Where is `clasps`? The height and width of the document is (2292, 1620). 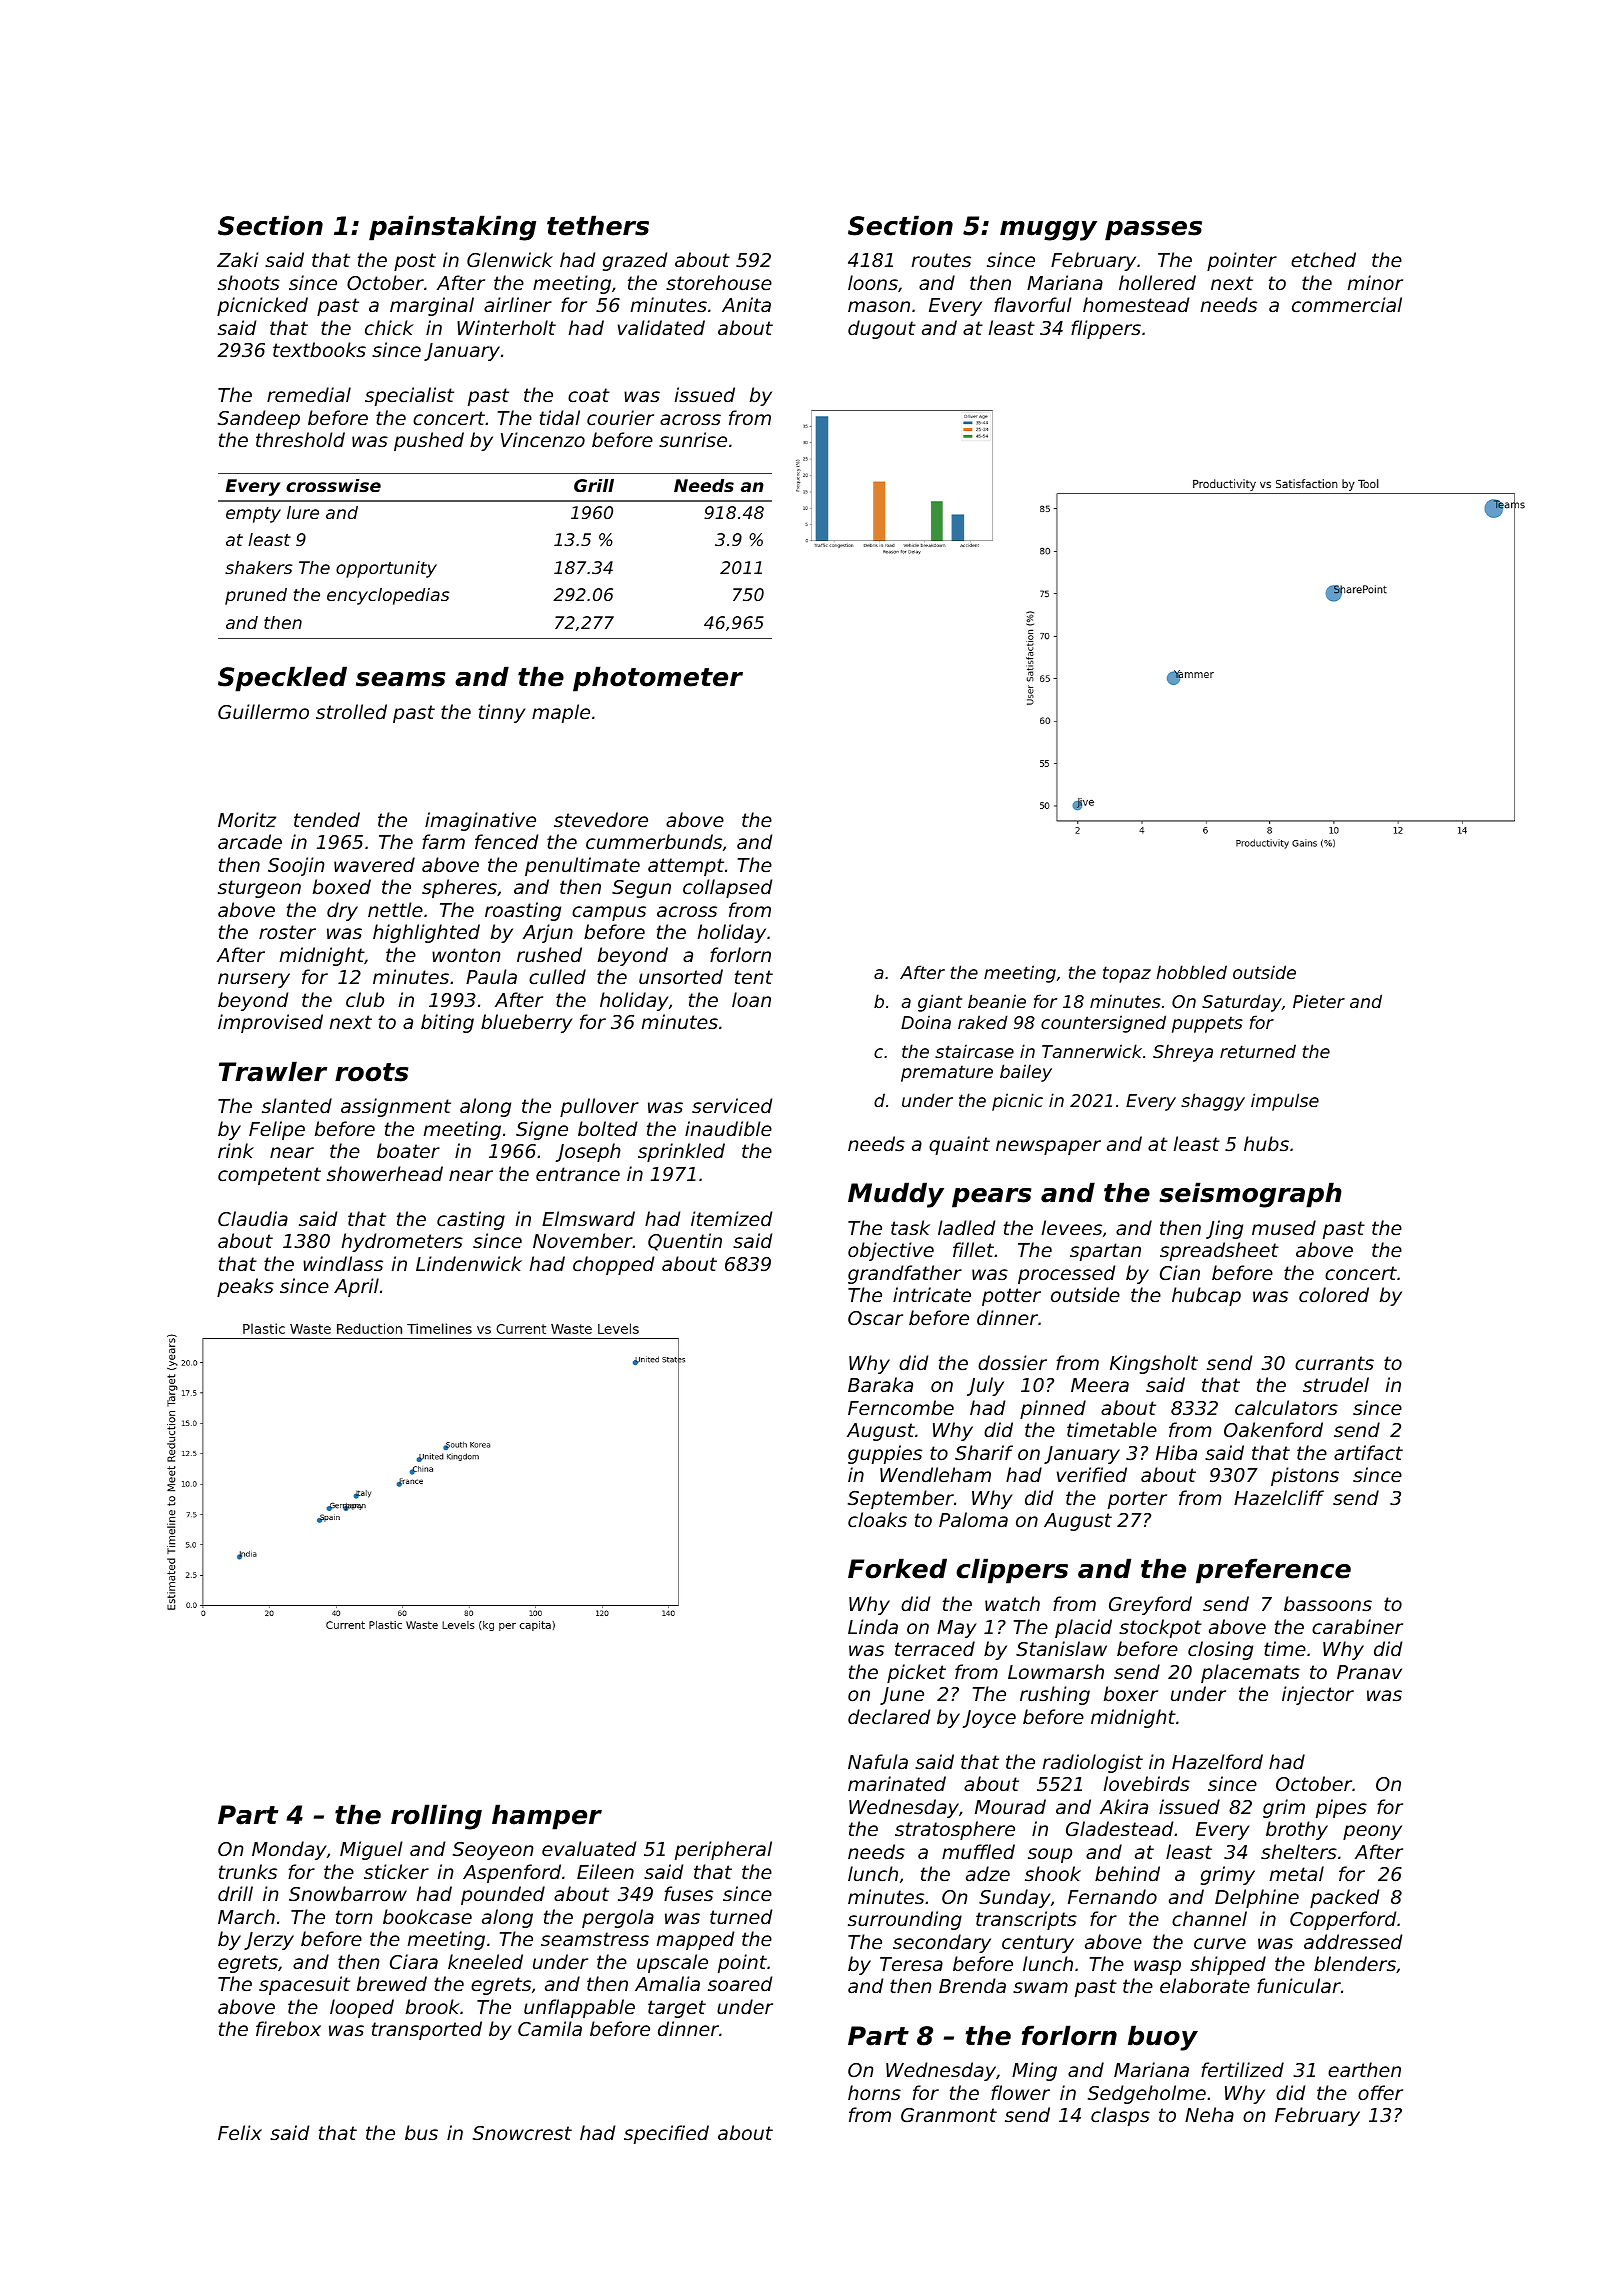
clasps is located at coordinates (1120, 2116).
